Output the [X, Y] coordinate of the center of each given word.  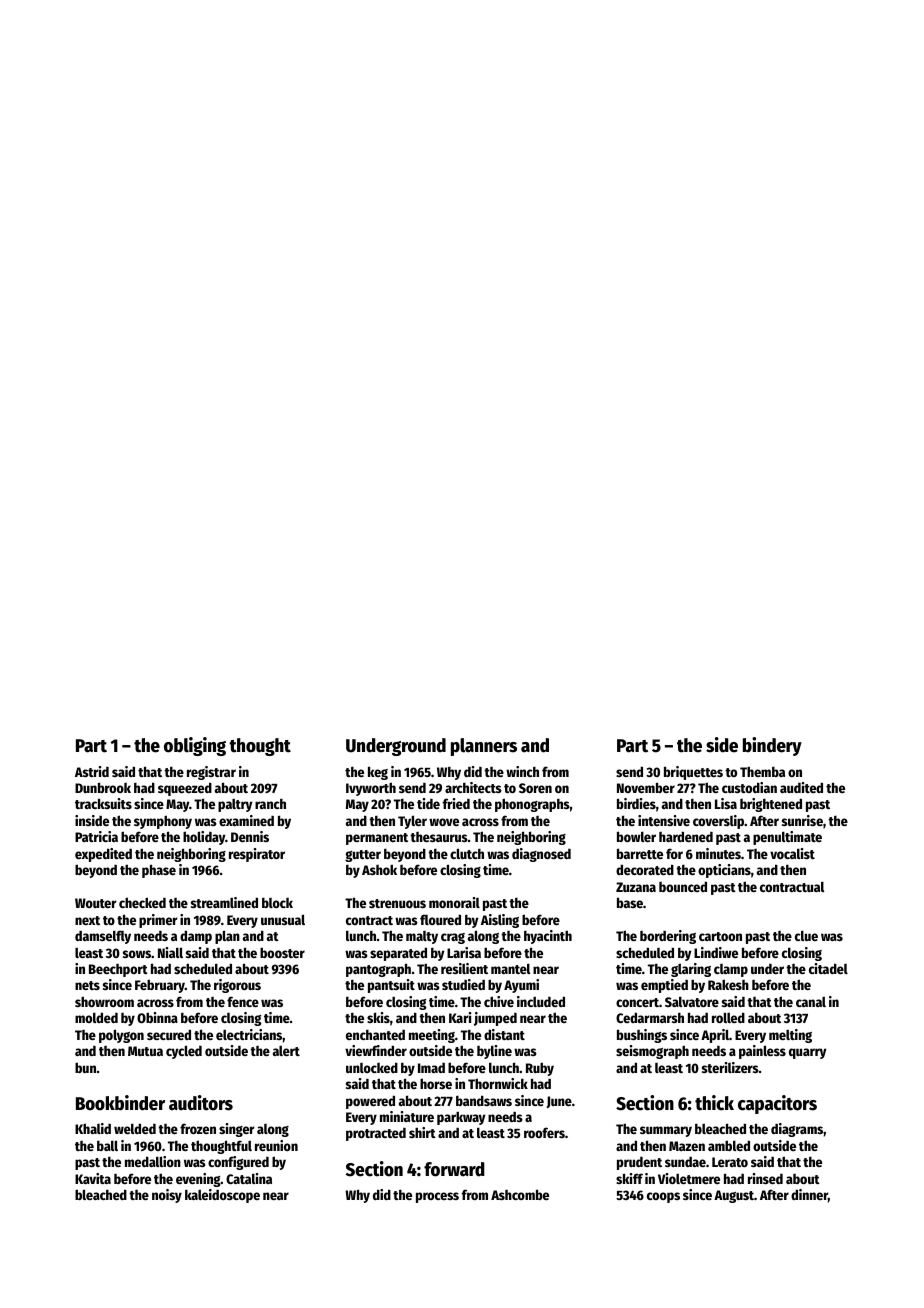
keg [378, 773]
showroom [104, 1001]
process [437, 1197]
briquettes [693, 773]
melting [790, 1036]
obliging [195, 746]
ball [107, 1145]
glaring [691, 970]
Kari [460, 1017]
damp [196, 937]
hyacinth [548, 937]
